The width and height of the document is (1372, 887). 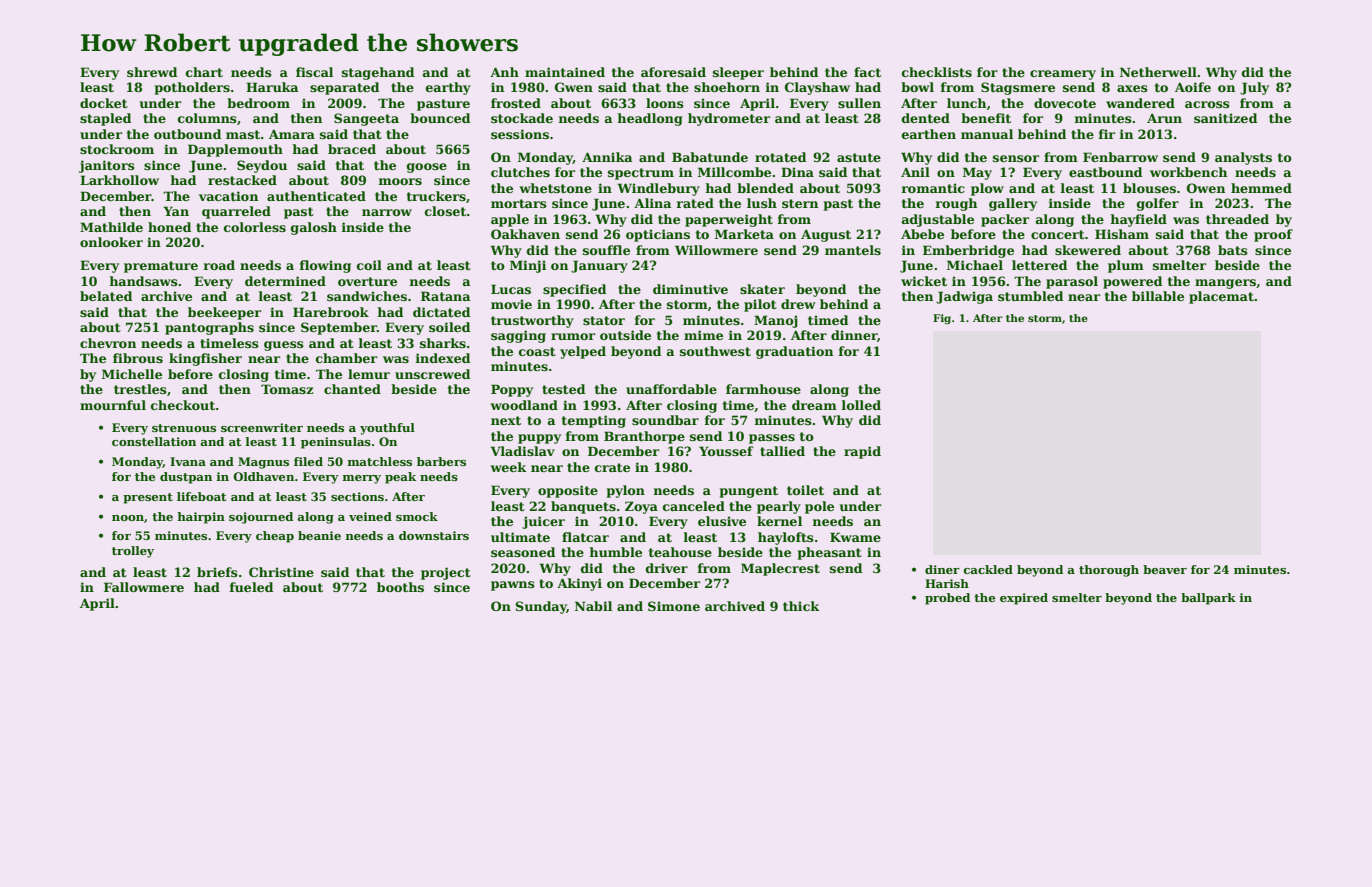 I want to click on beekeeper, so click(x=224, y=313).
